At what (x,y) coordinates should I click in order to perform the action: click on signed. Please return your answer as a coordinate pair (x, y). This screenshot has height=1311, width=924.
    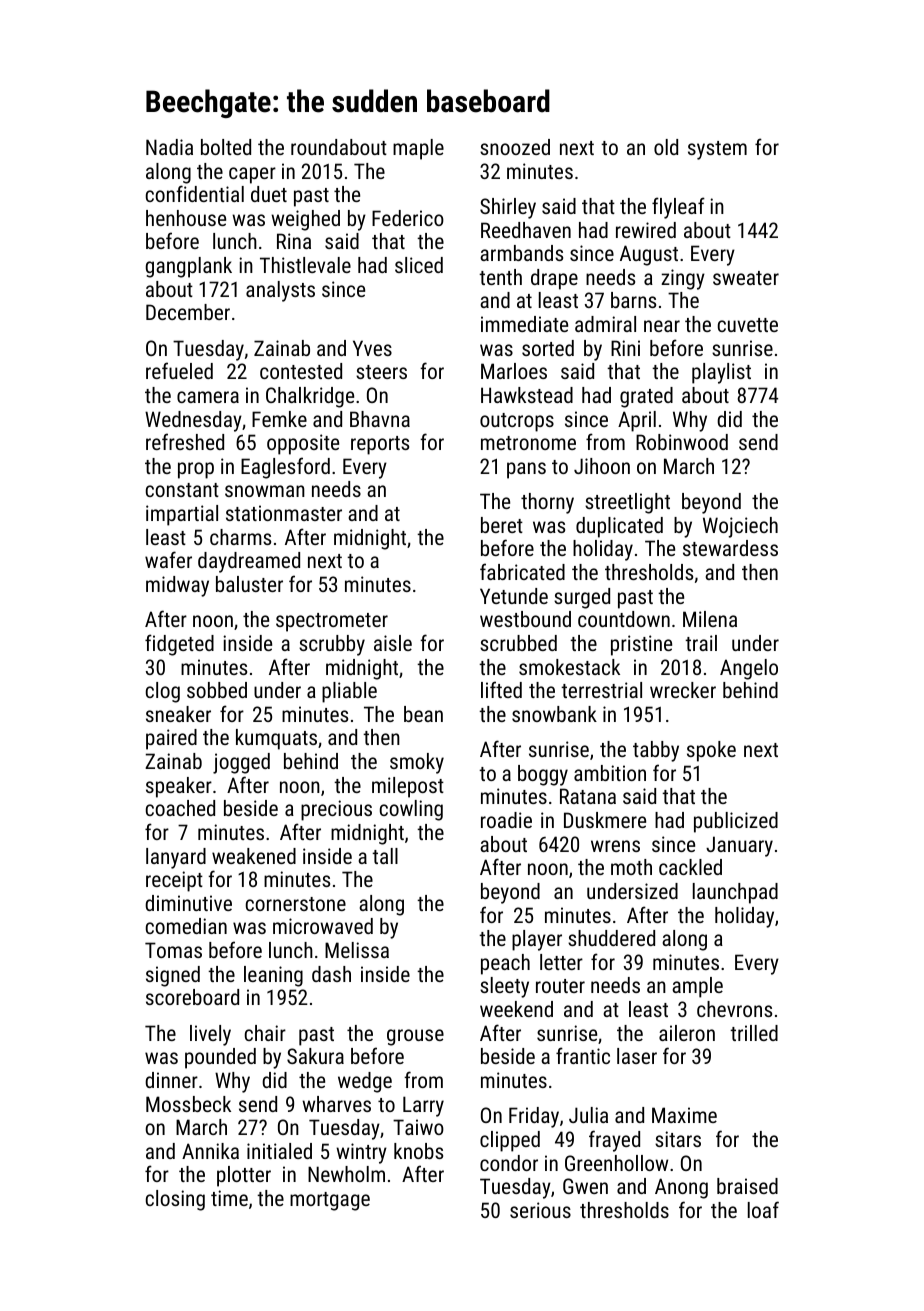
    Looking at the image, I should click on (173, 976).
